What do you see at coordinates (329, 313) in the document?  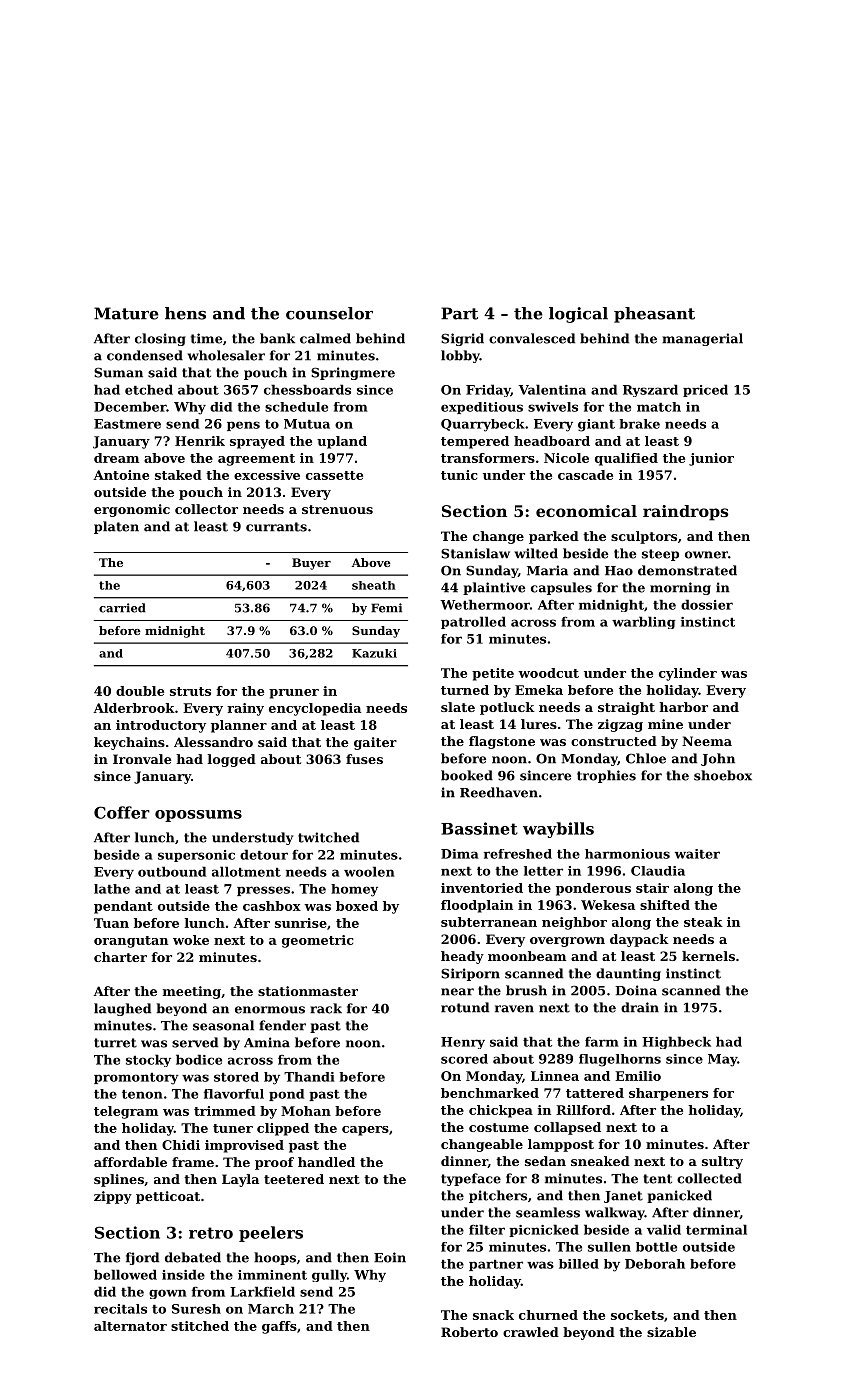 I see `counselor` at bounding box center [329, 313].
